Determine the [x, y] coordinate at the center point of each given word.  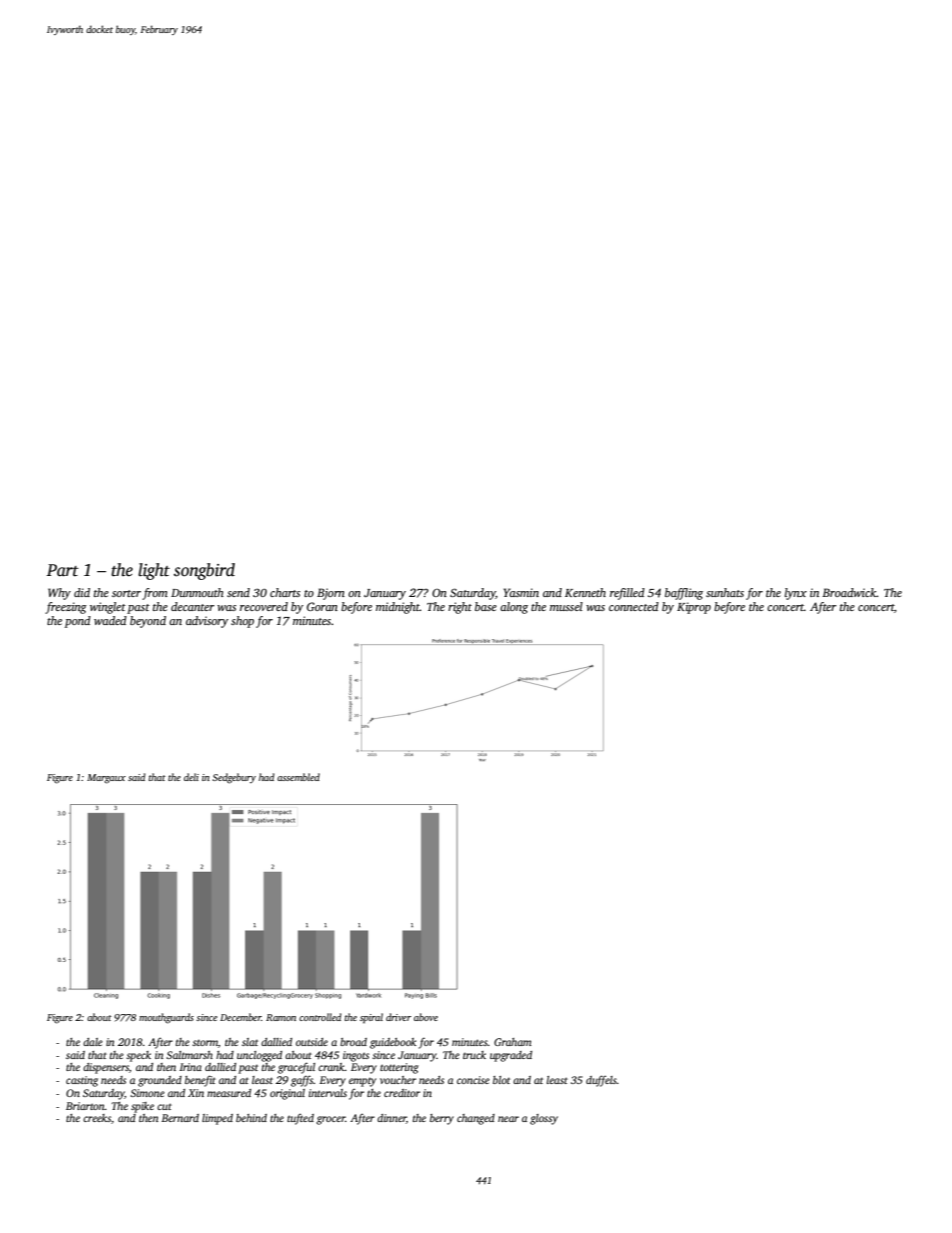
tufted [300, 1119]
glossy [544, 1119]
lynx [796, 594]
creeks [97, 1118]
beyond [148, 622]
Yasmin [521, 592]
